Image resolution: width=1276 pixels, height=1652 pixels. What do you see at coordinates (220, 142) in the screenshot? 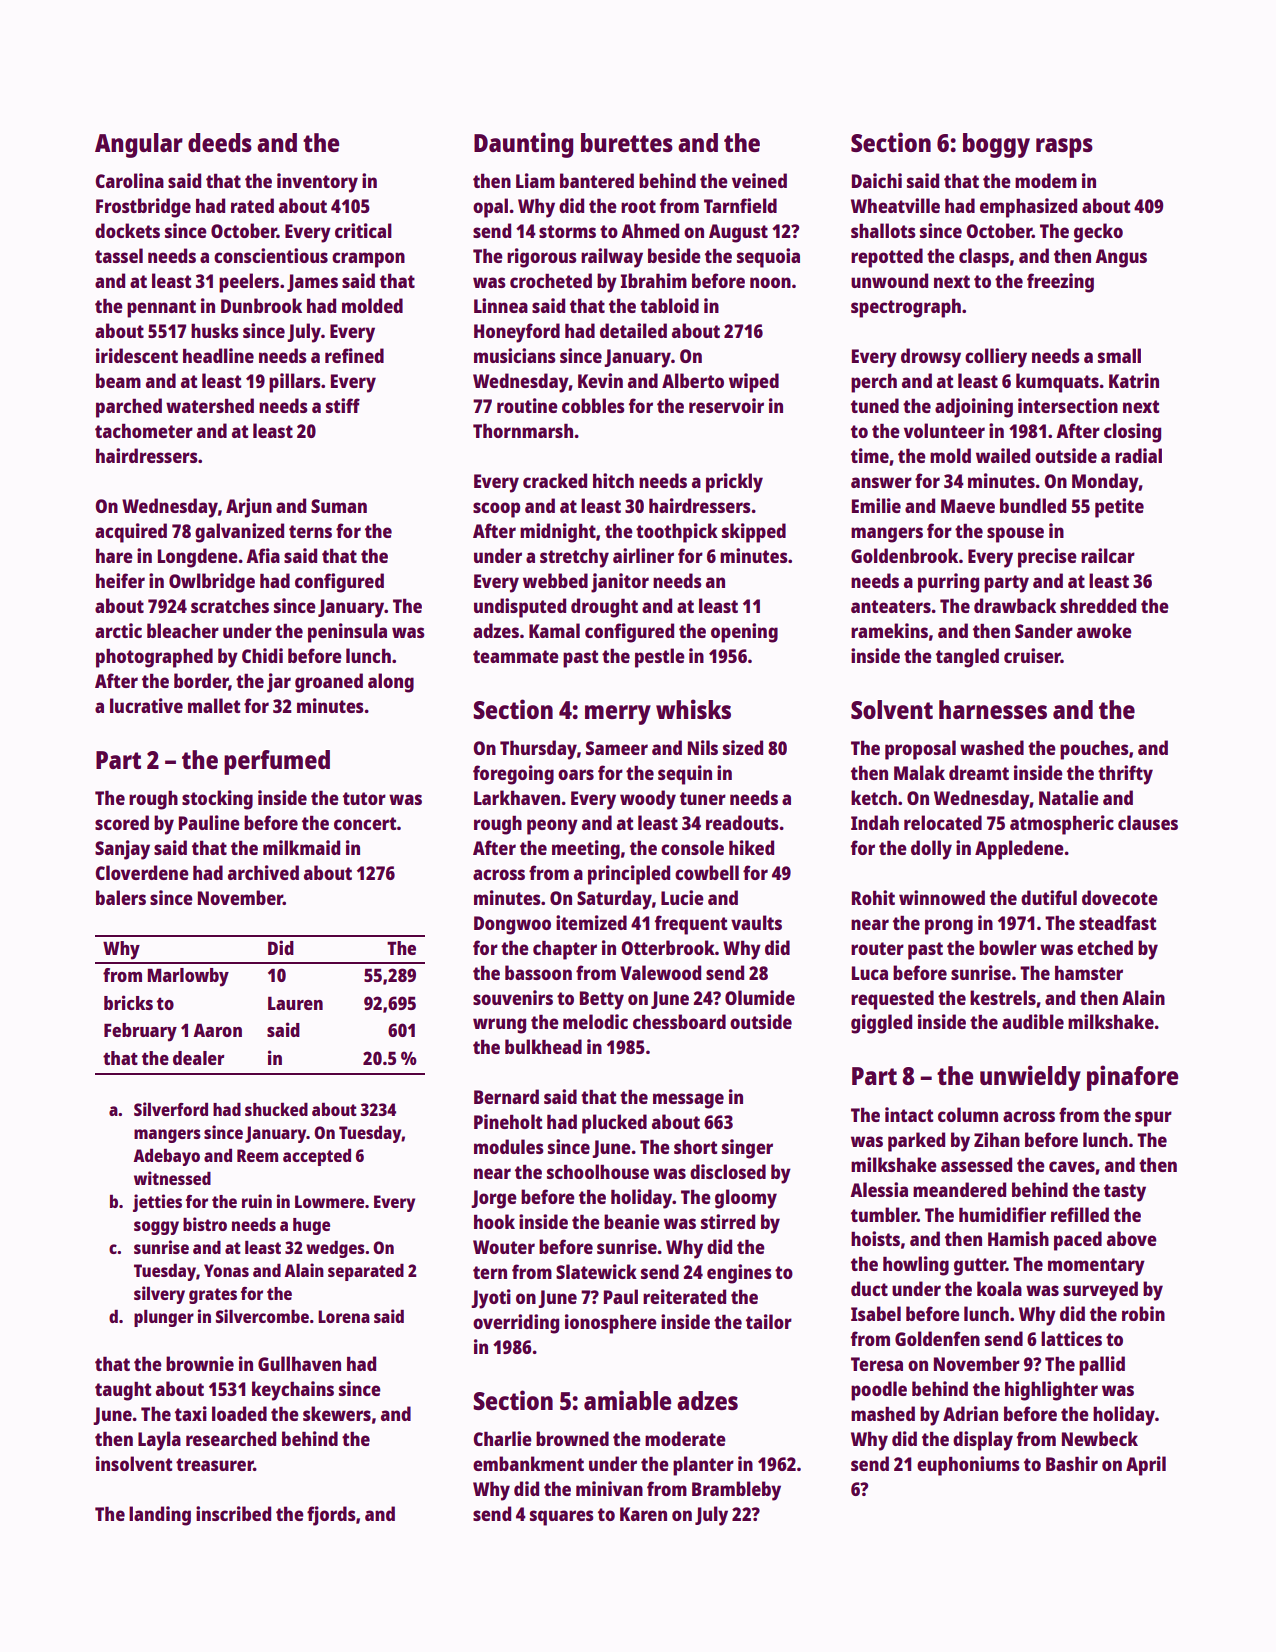
I see `deeds` at bounding box center [220, 142].
